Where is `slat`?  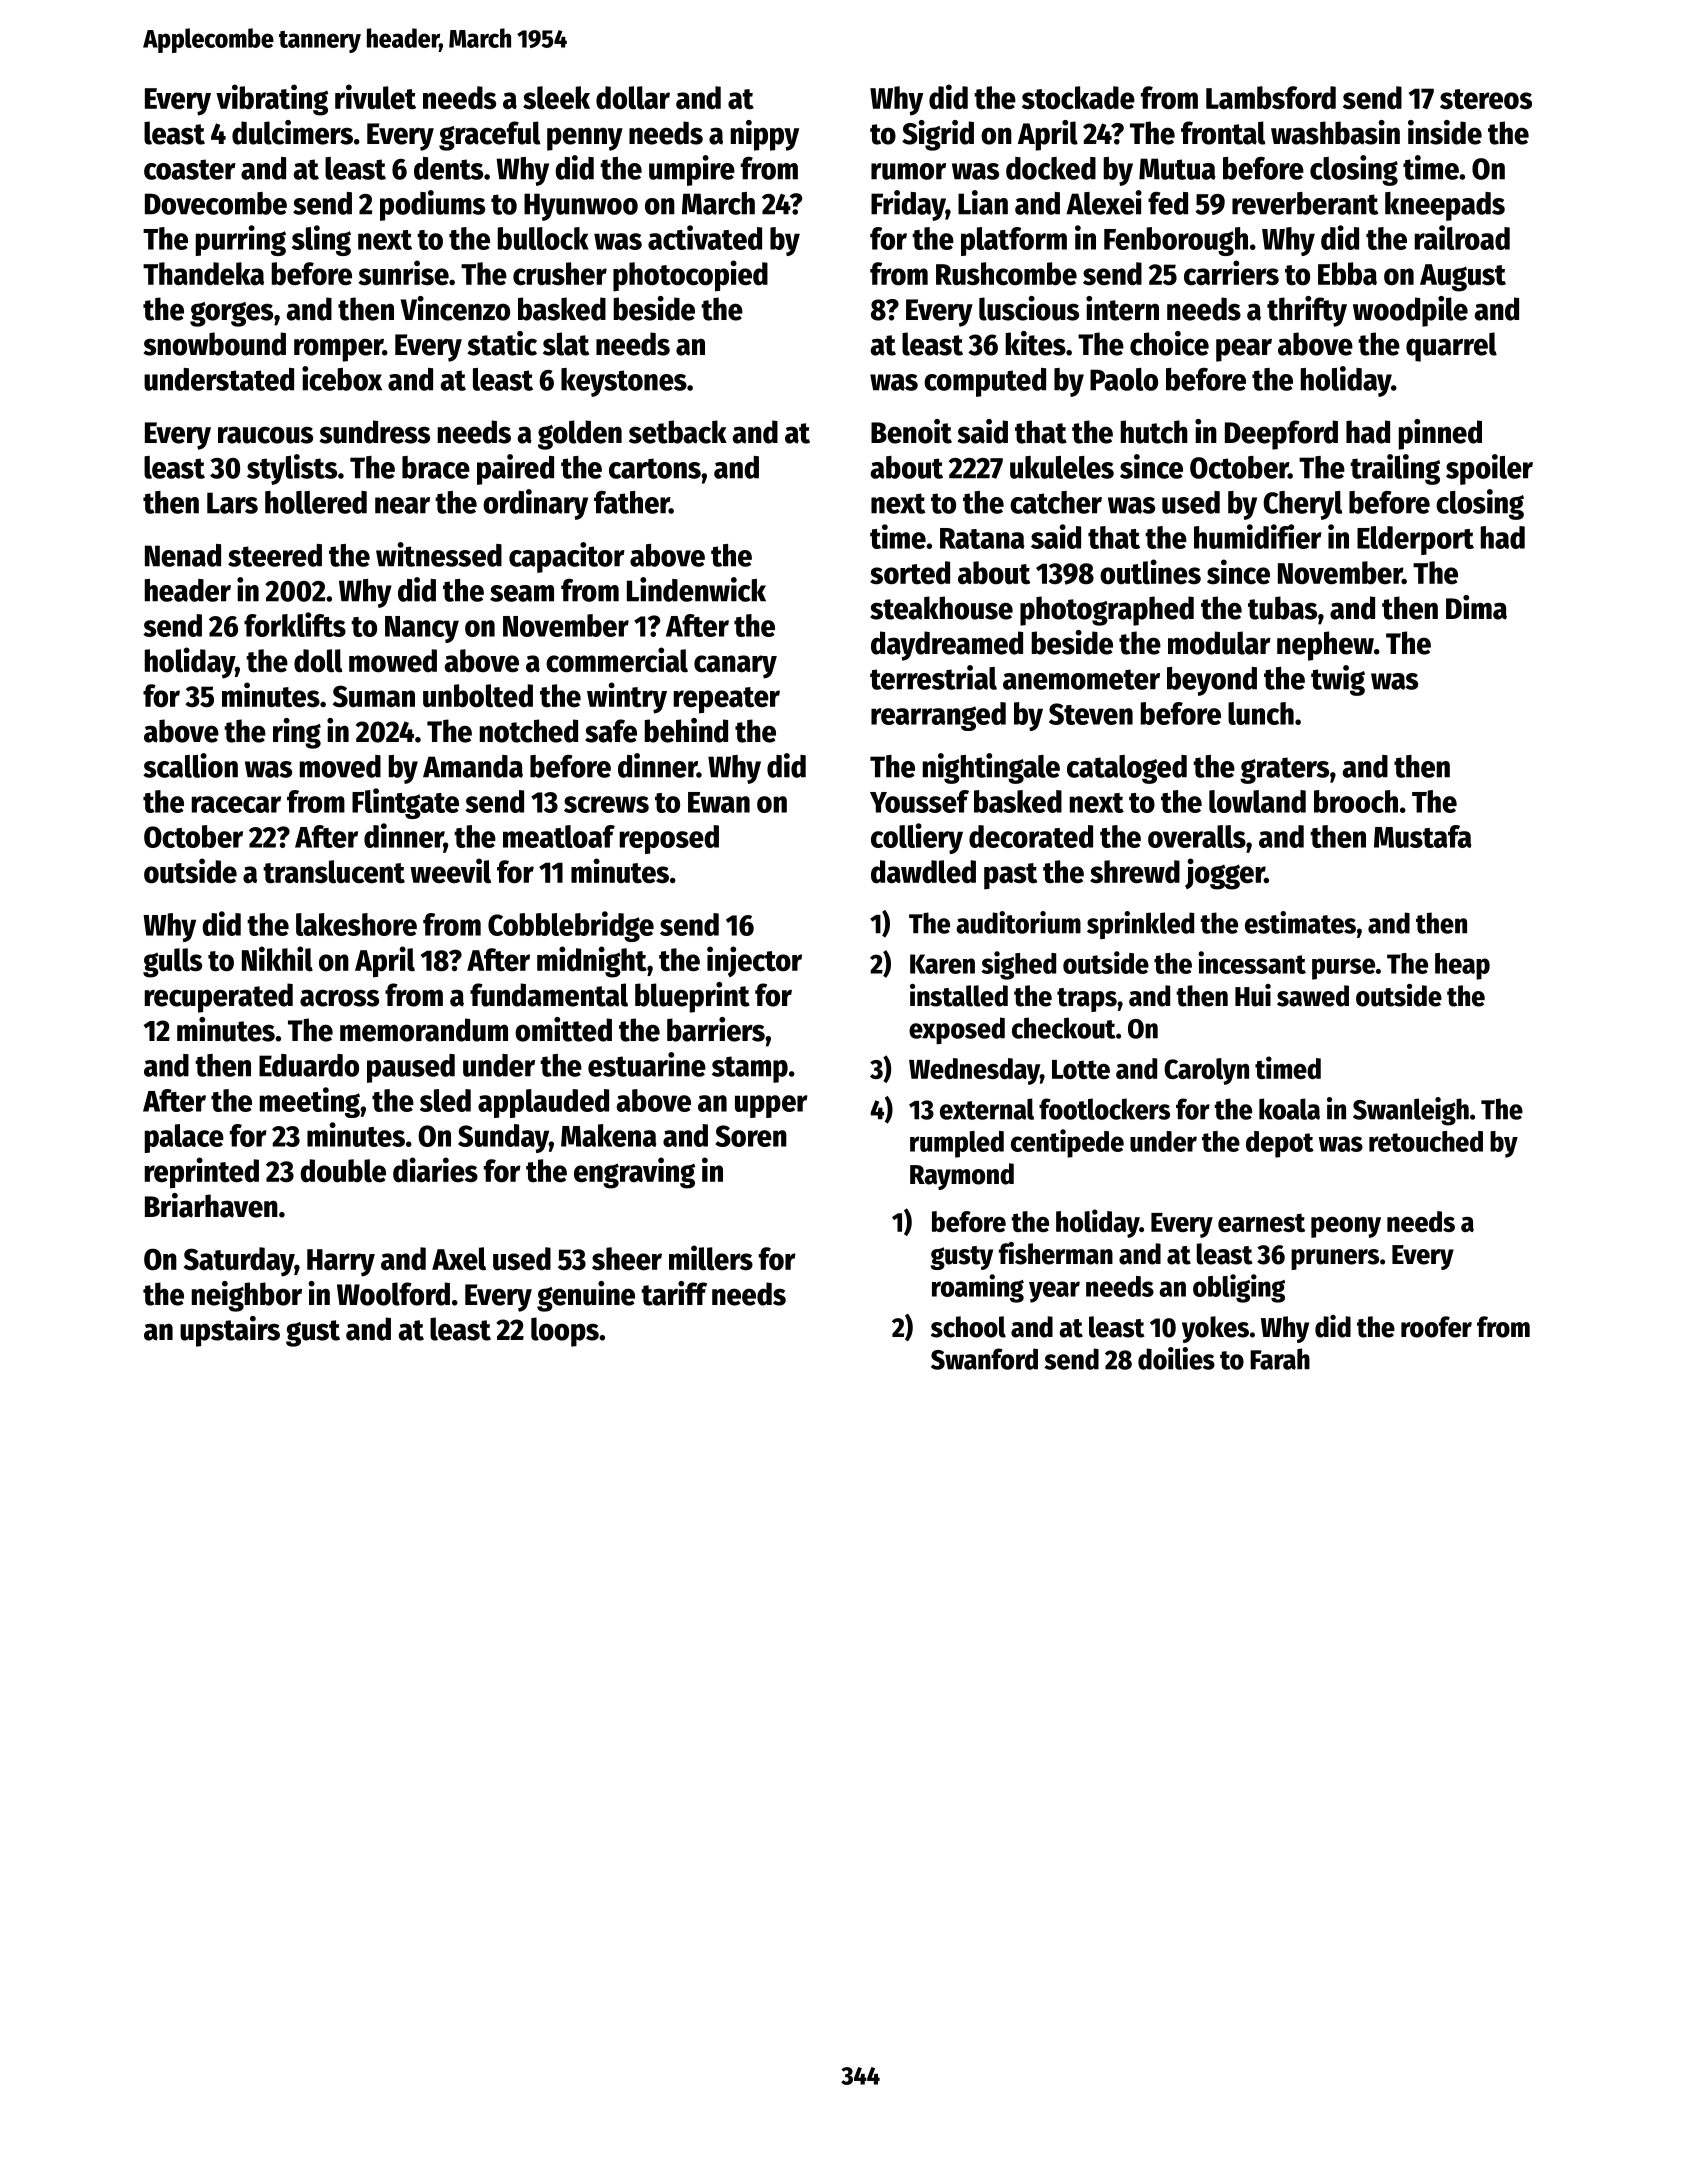
slat is located at coordinates (566, 344).
